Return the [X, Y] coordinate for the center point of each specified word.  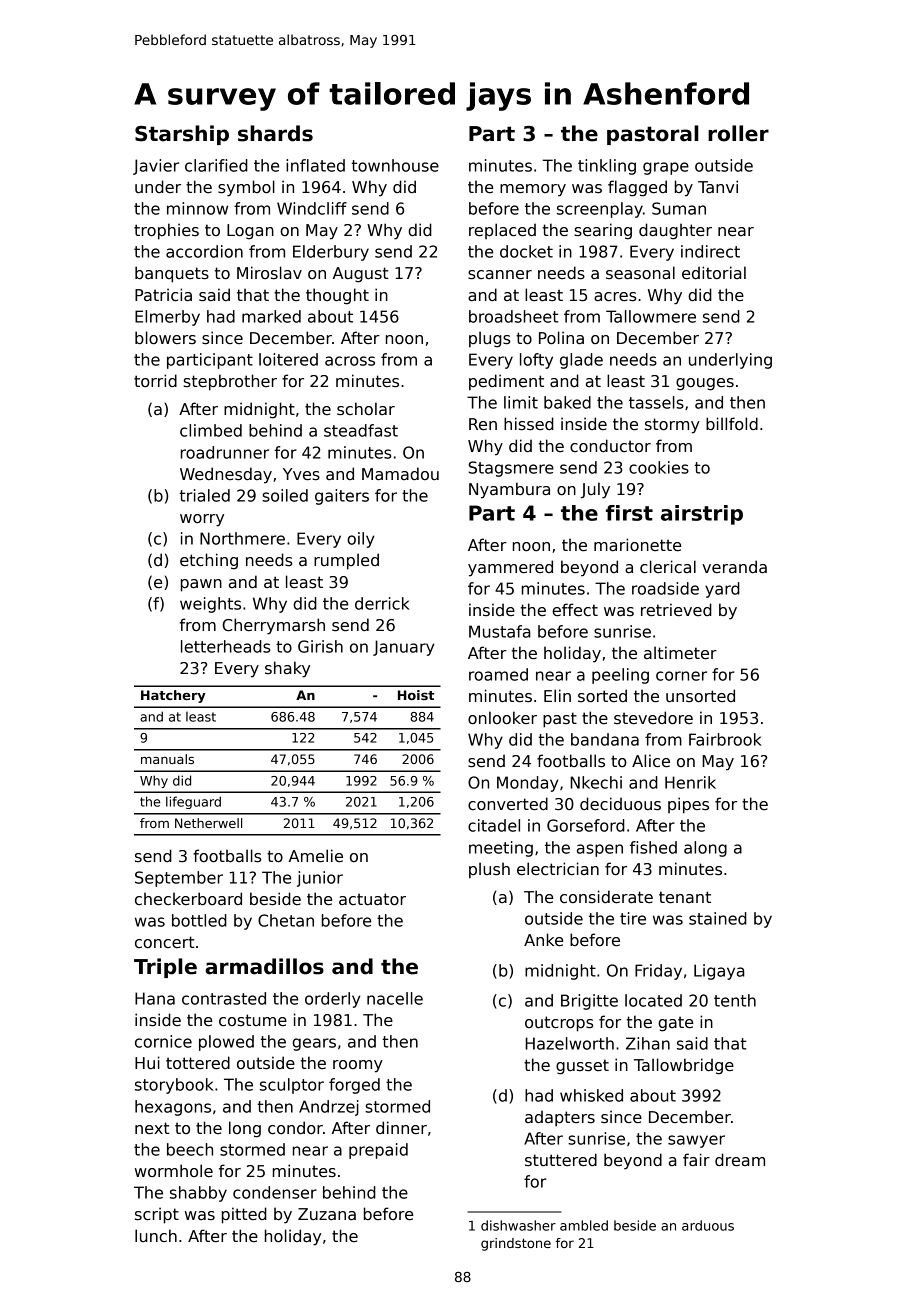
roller [738, 133]
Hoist [416, 695]
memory [533, 190]
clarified [216, 165]
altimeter [680, 653]
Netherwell [208, 823]
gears [314, 1044]
